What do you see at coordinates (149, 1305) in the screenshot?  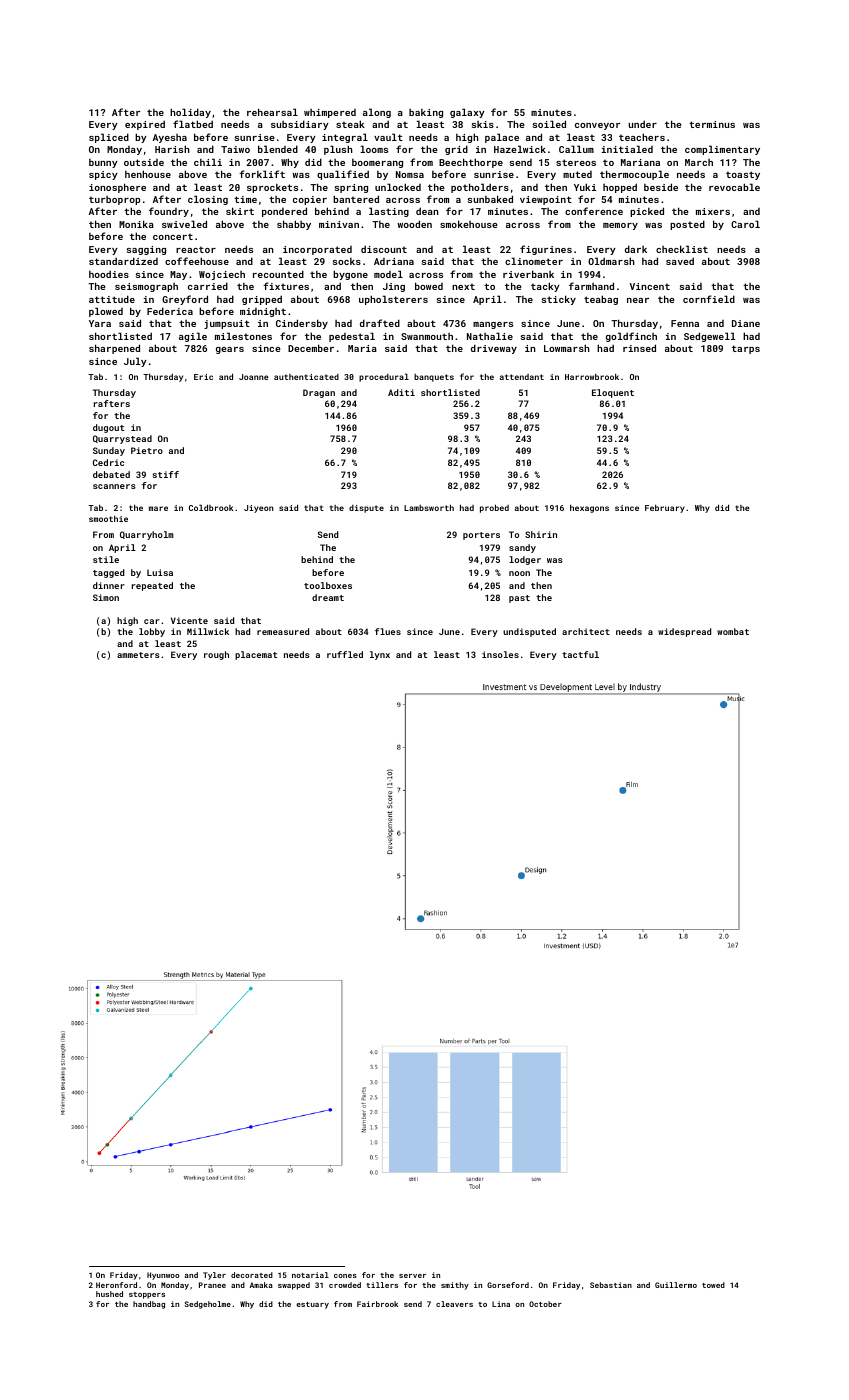 I see `handbag` at bounding box center [149, 1305].
